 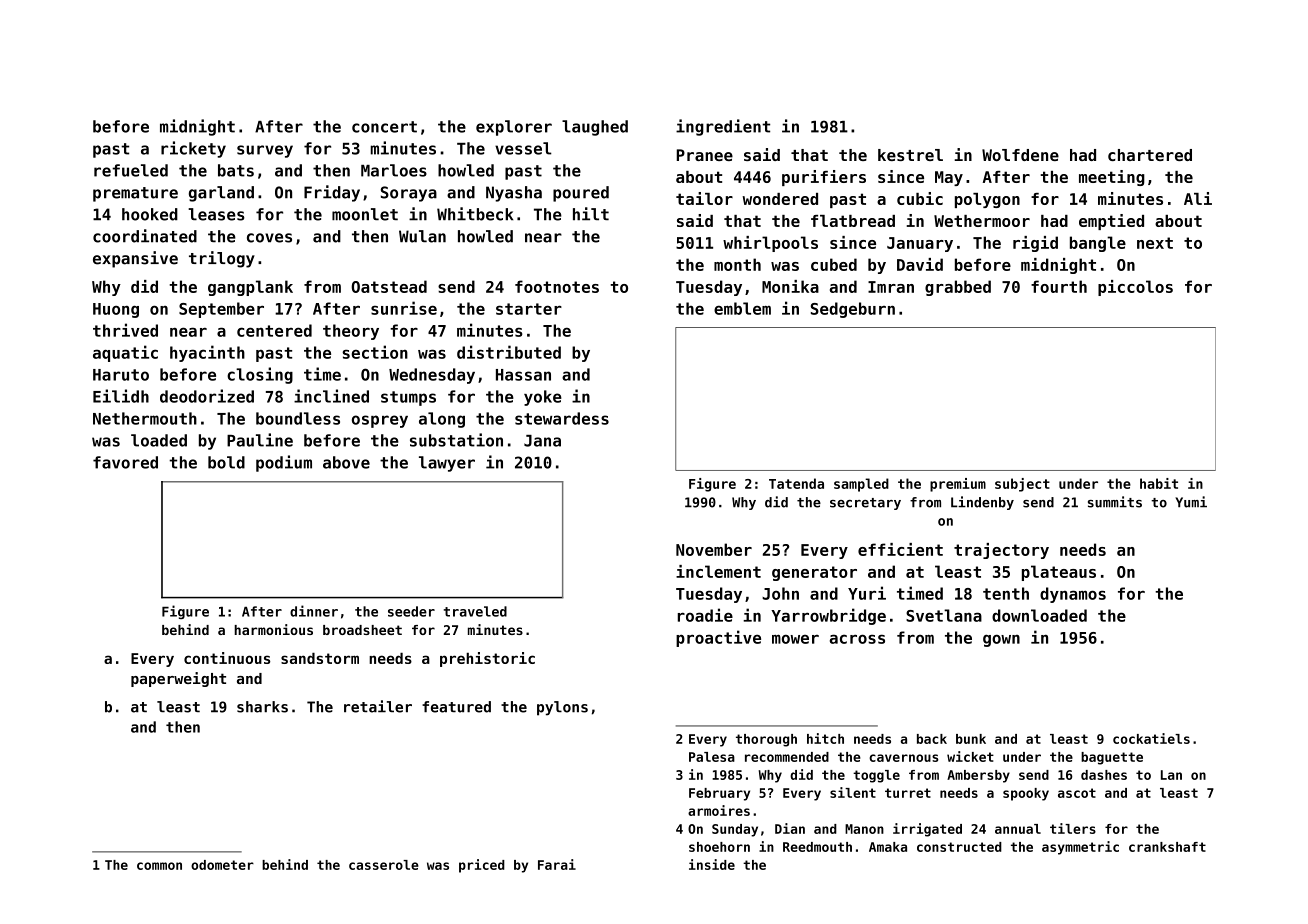 I want to click on efficient, so click(x=900, y=549).
